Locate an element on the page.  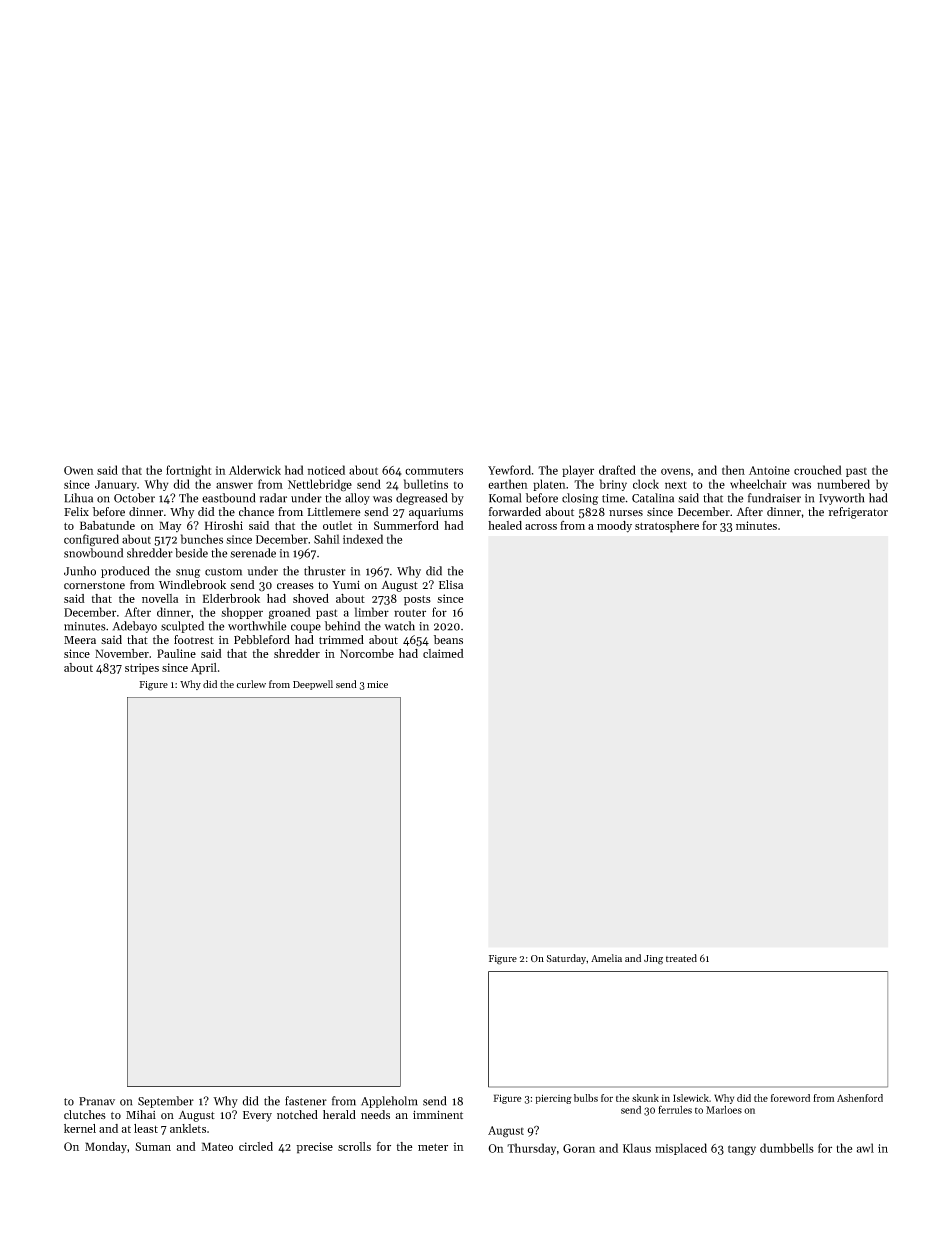
treated is located at coordinates (681, 958).
